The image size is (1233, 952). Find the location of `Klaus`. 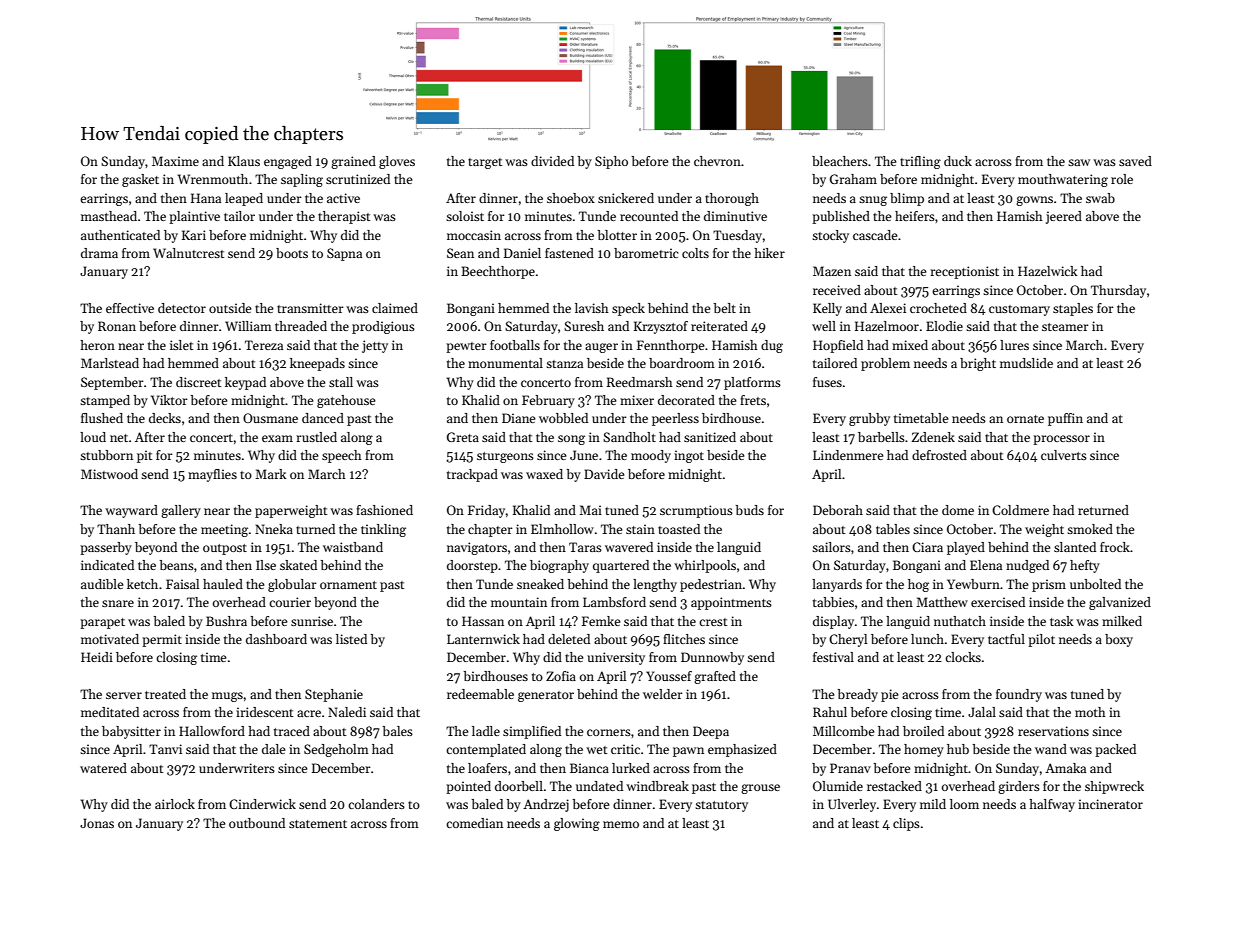

Klaus is located at coordinates (244, 161).
